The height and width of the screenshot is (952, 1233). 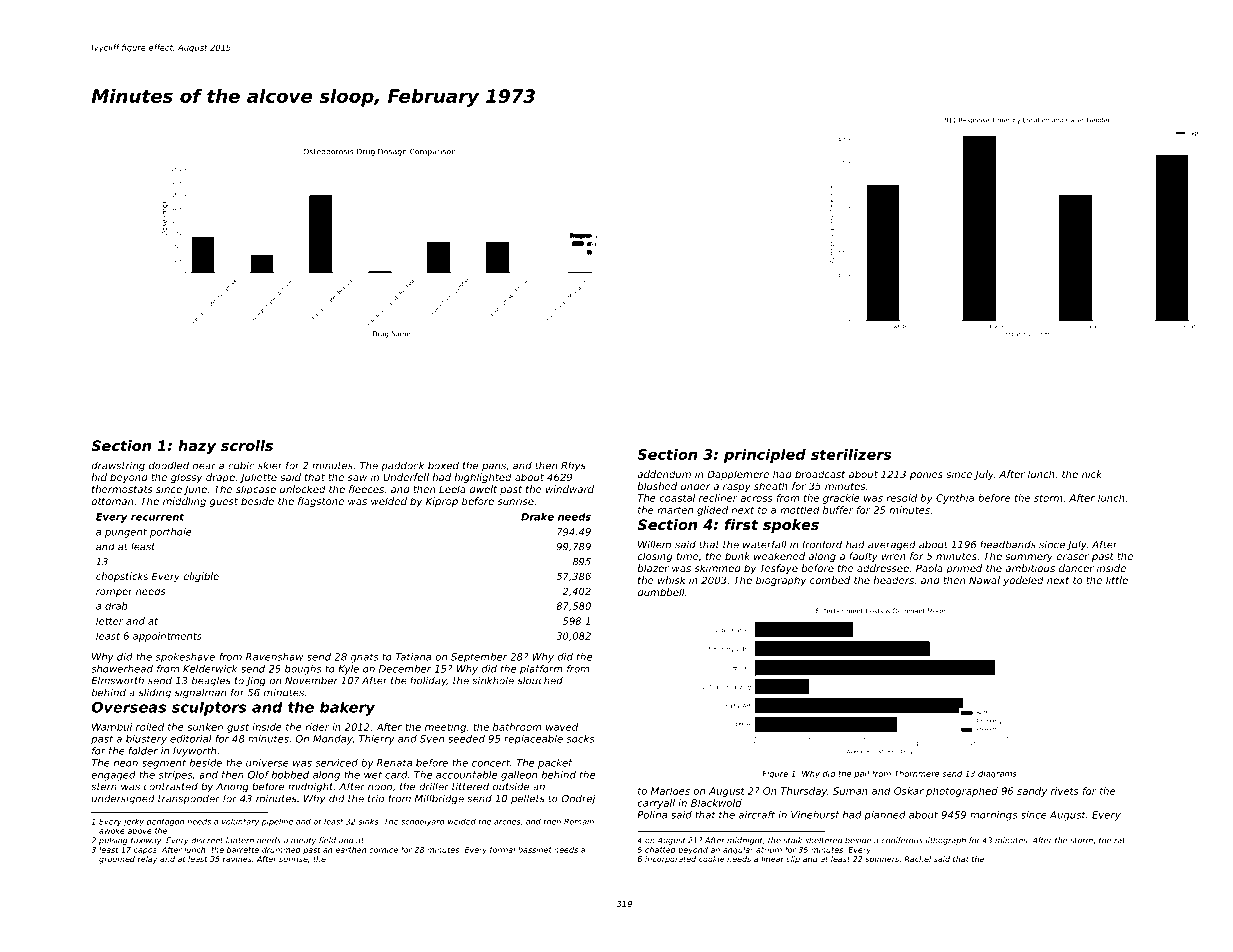 What do you see at coordinates (122, 577) in the screenshot?
I see `chopsticks` at bounding box center [122, 577].
